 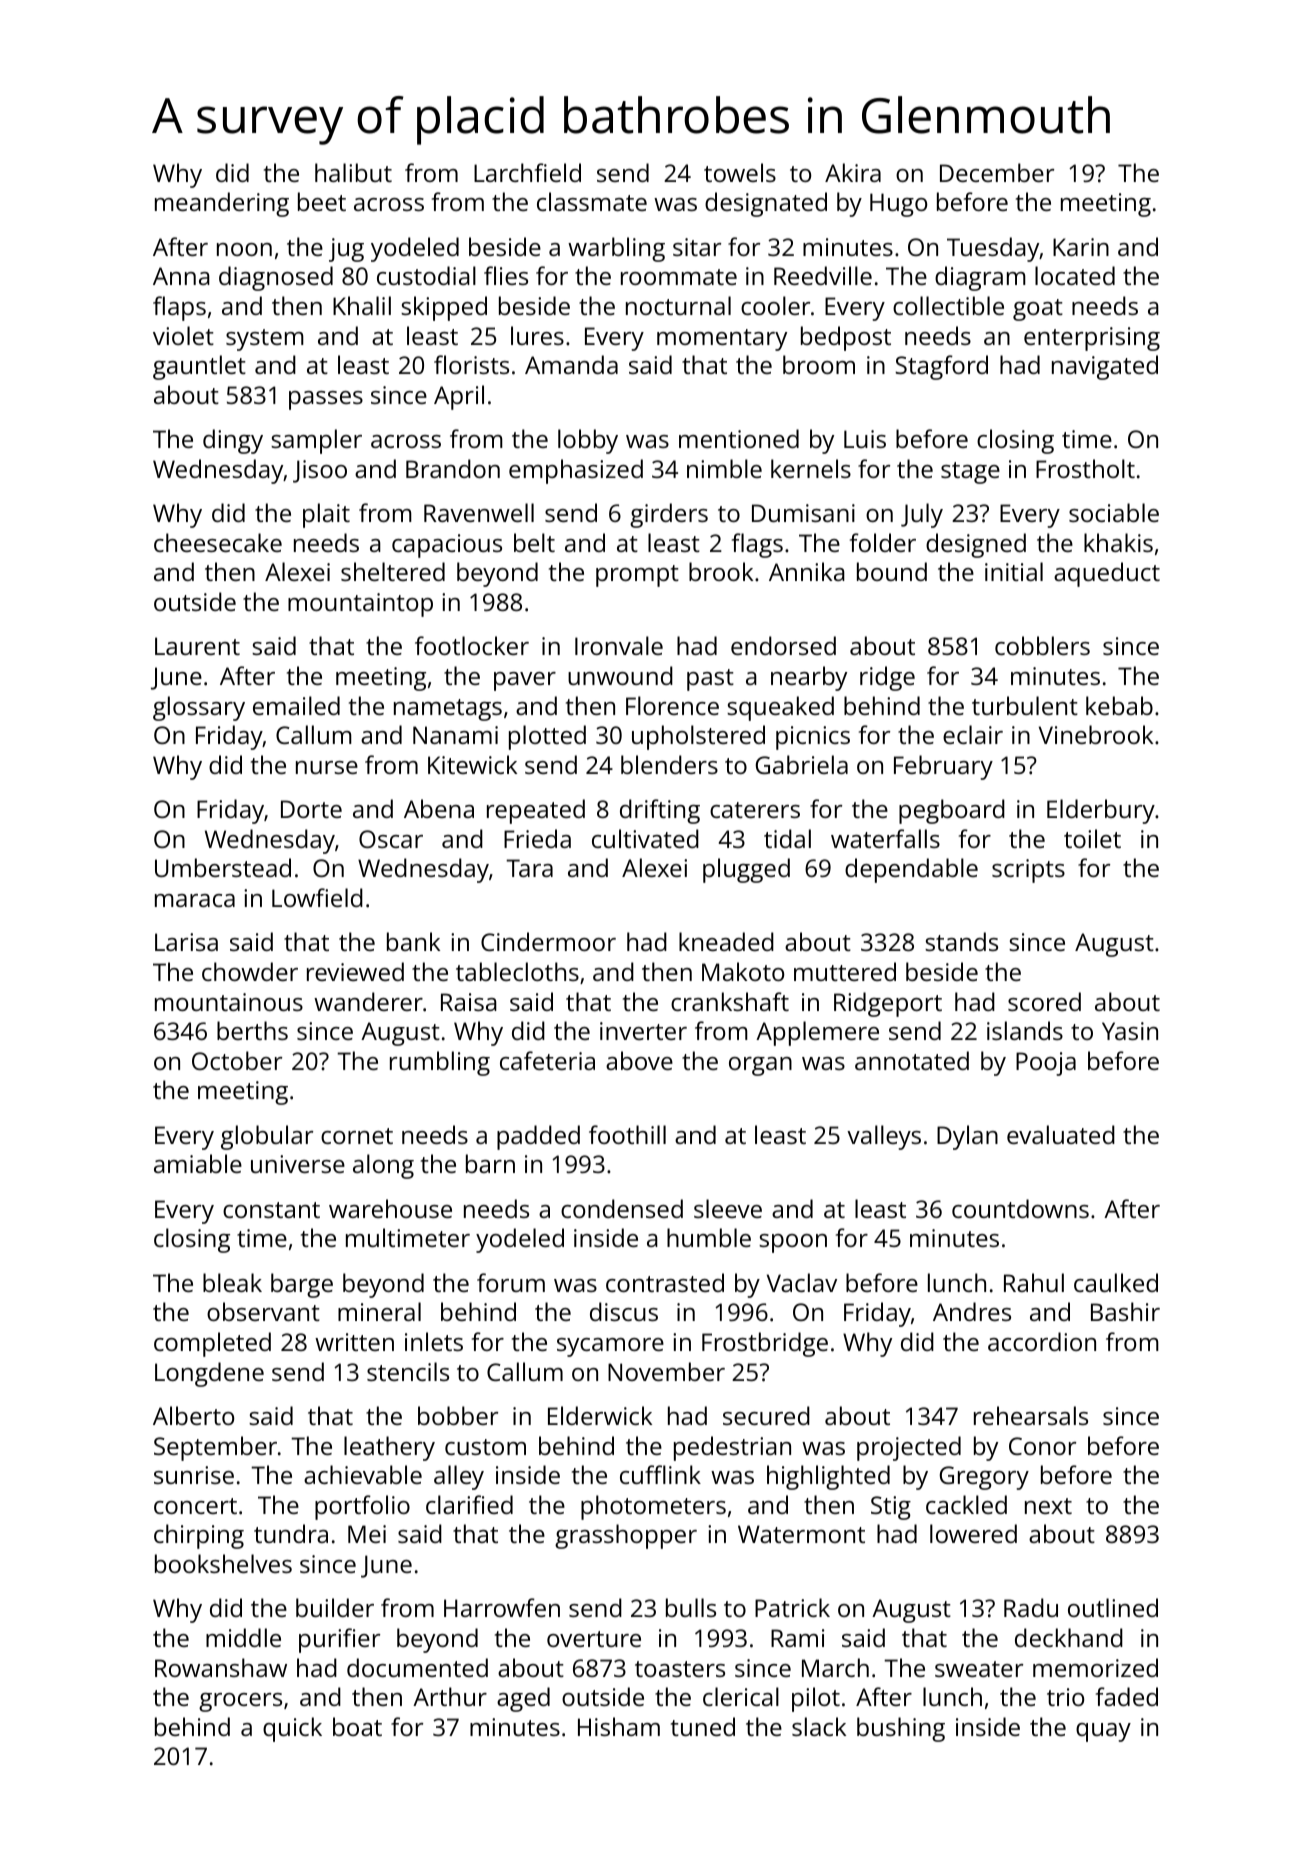 What do you see at coordinates (1103, 1732) in the screenshot?
I see `quay` at bounding box center [1103, 1732].
